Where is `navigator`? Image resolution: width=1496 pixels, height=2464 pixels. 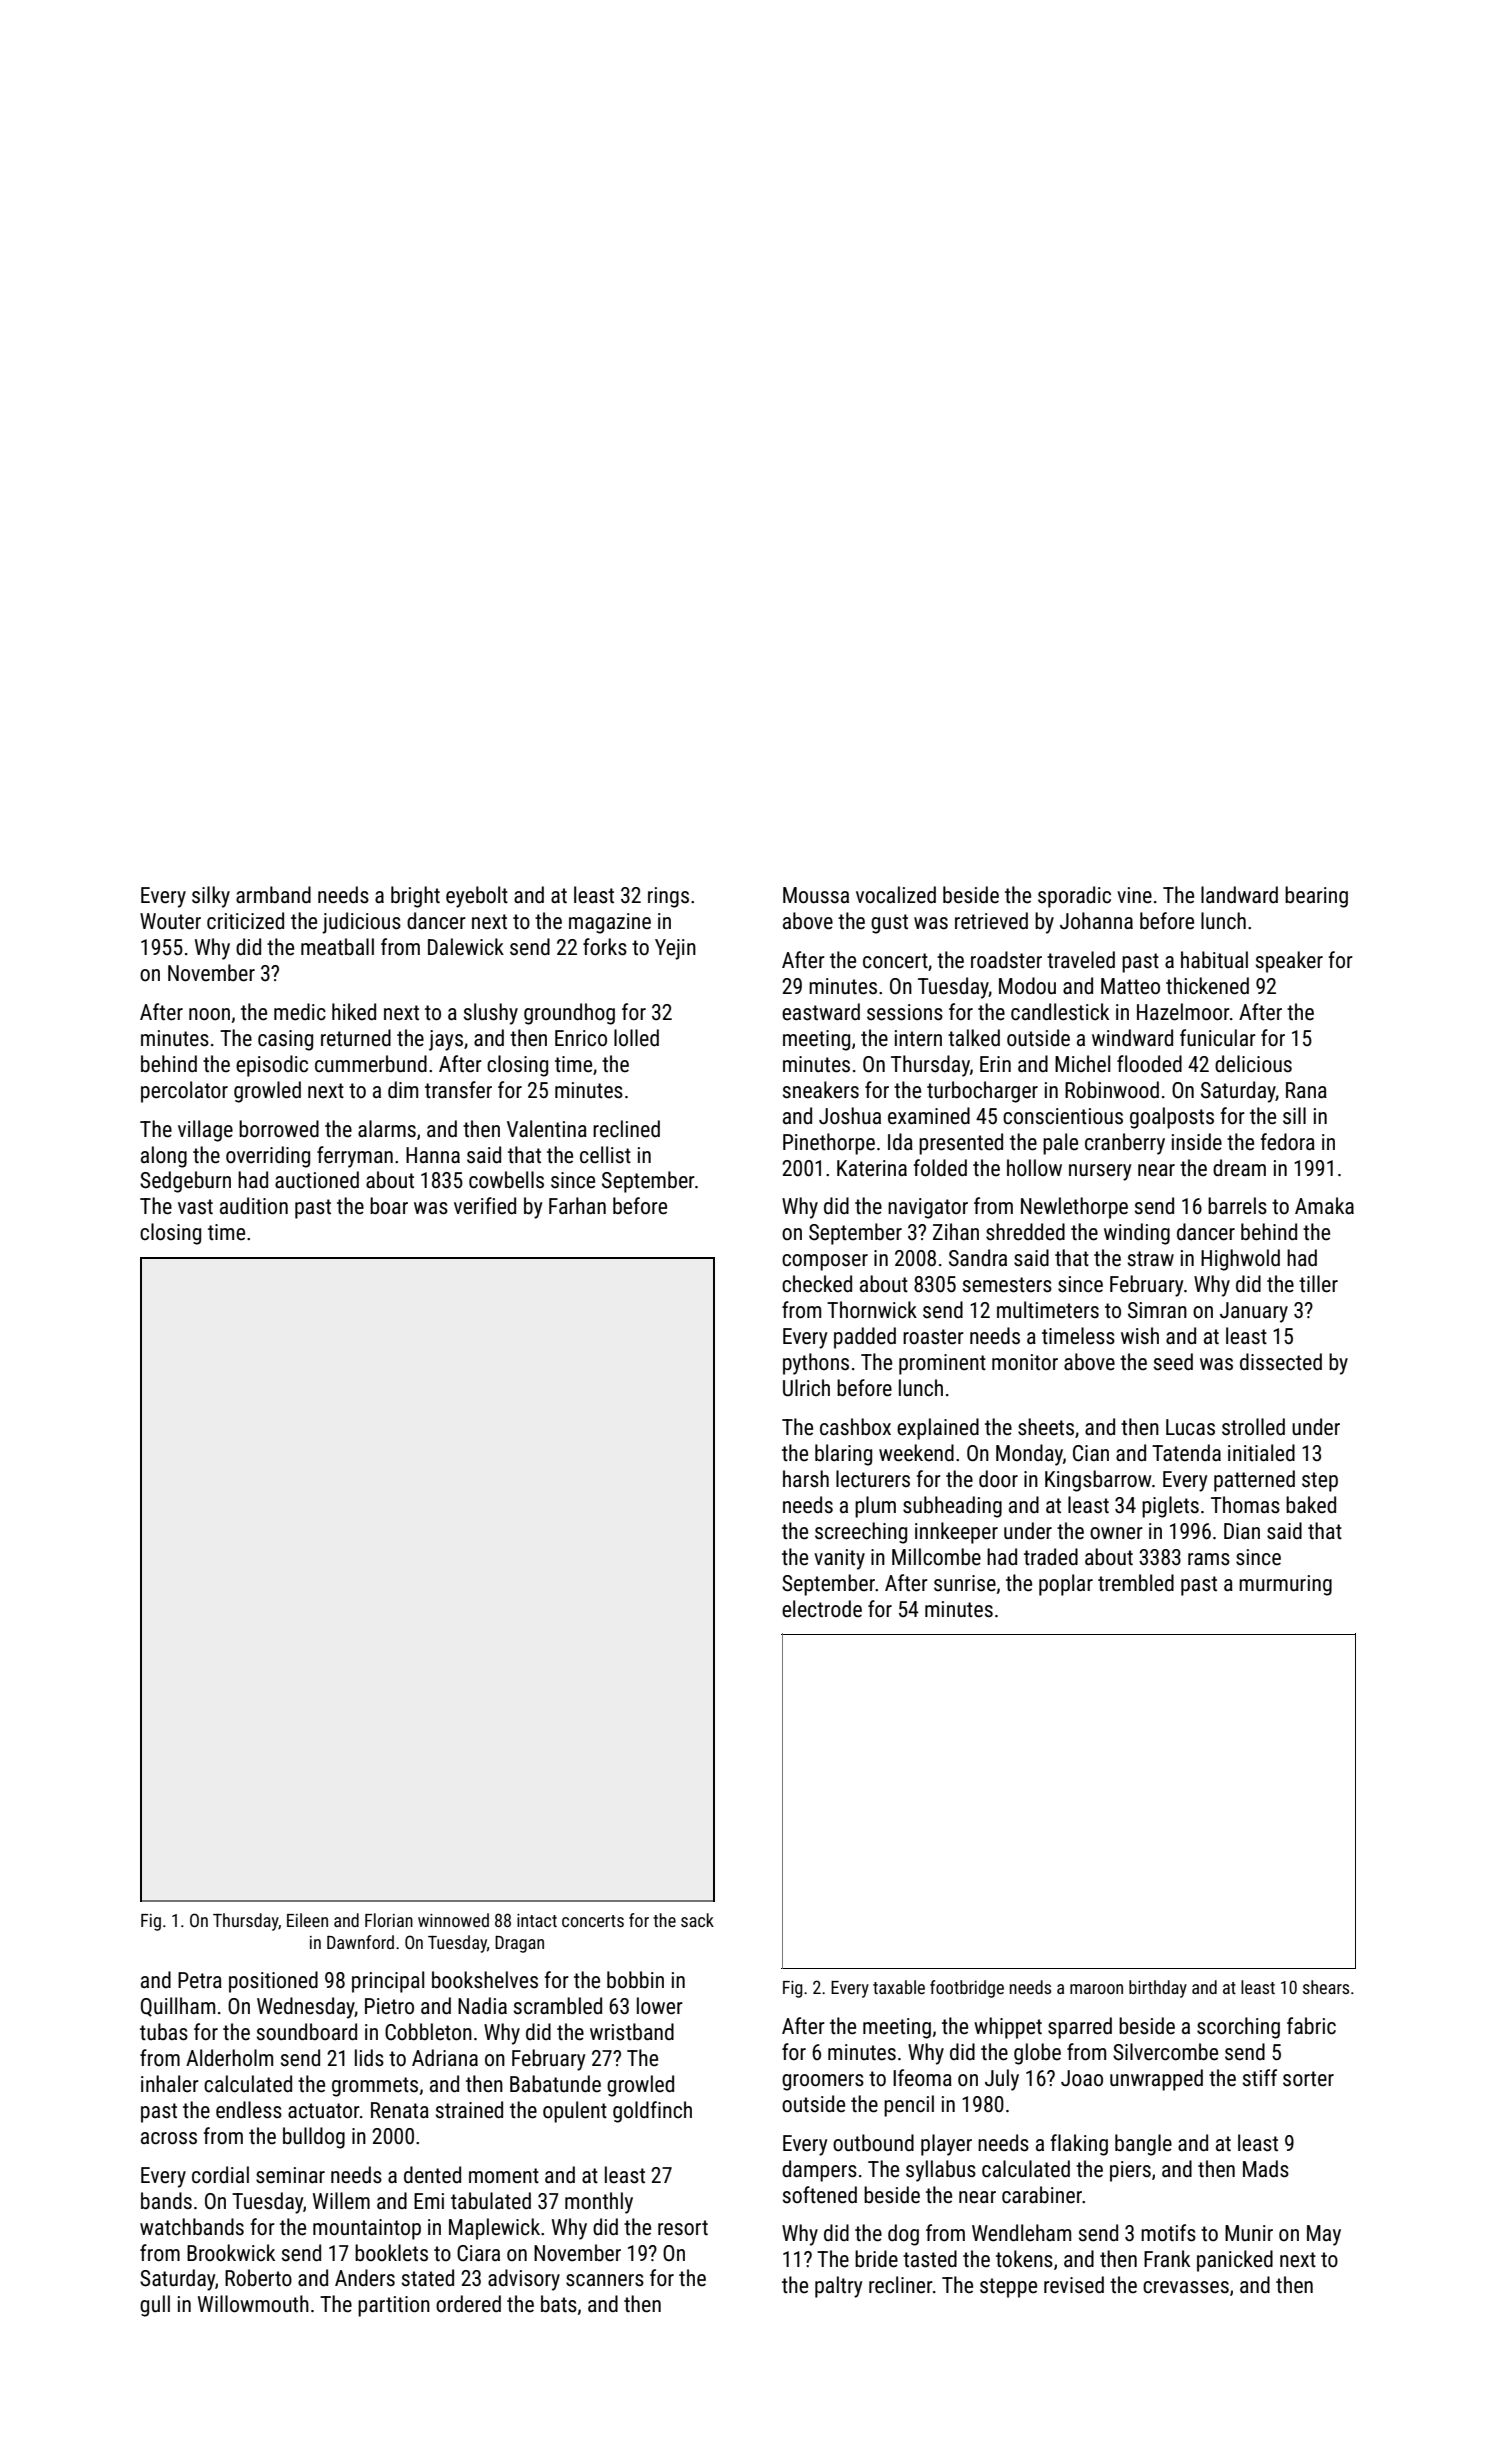
navigator is located at coordinates (928, 1208).
